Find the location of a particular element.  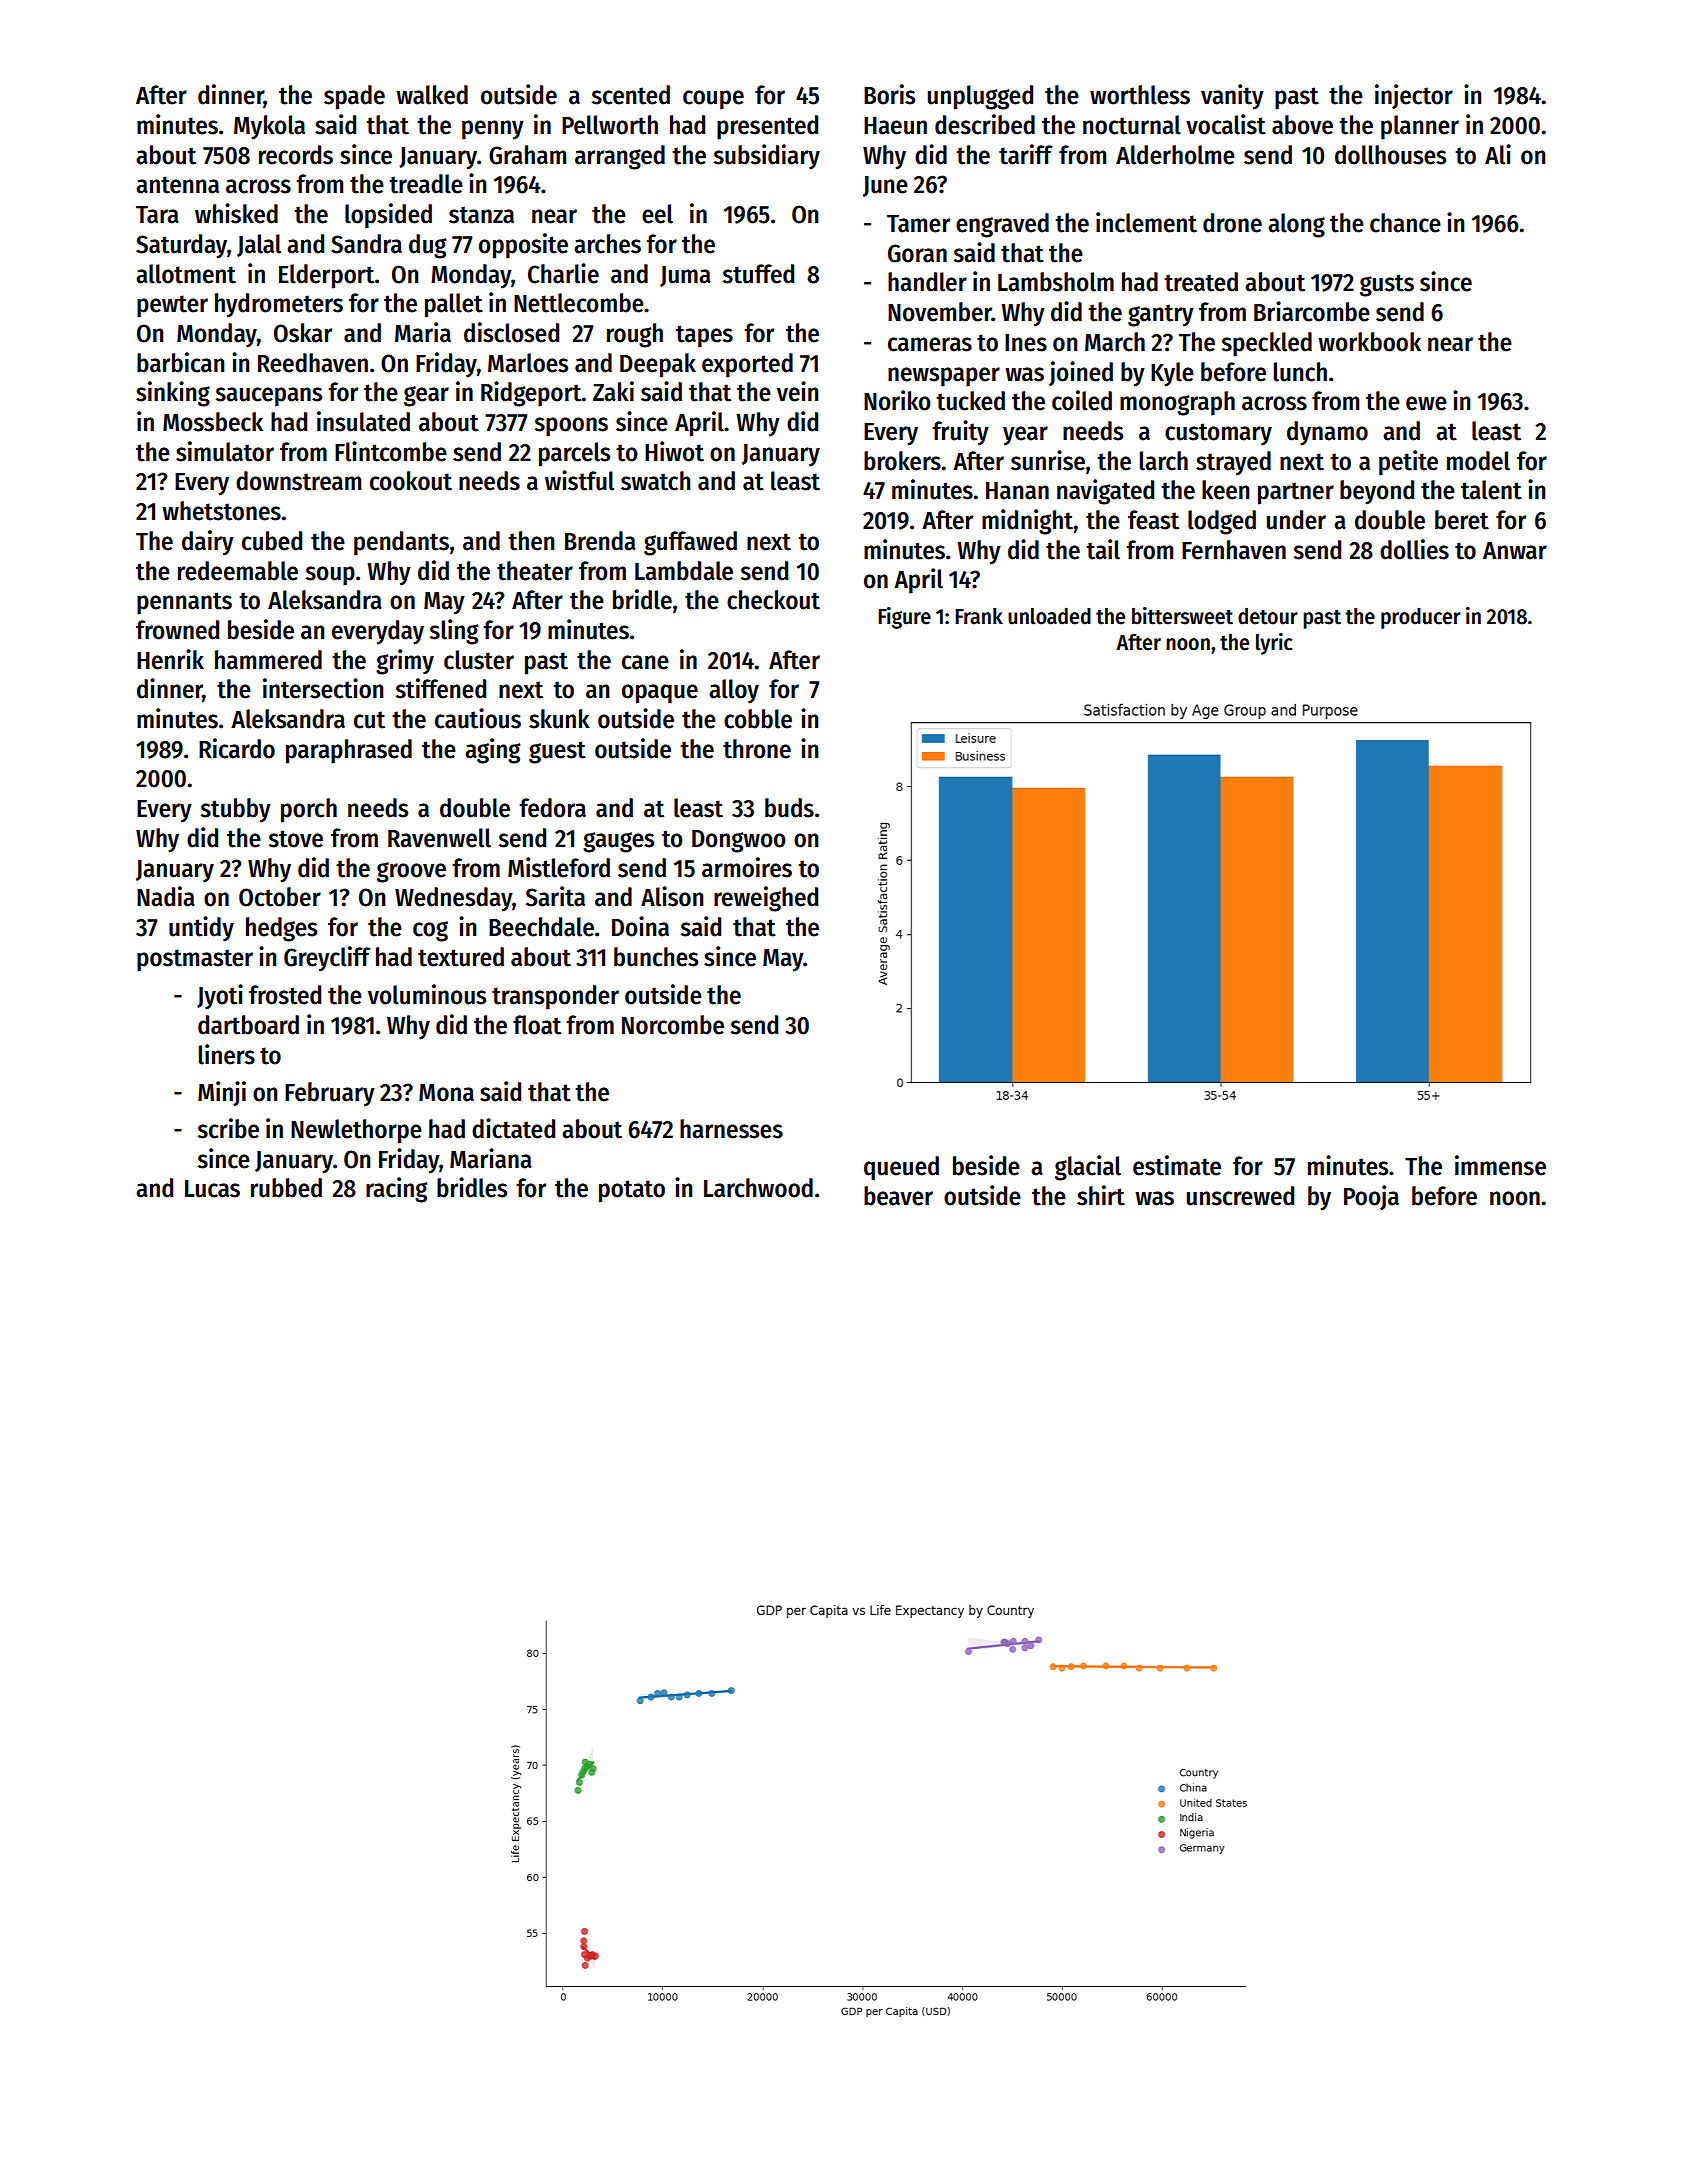

immense is located at coordinates (1500, 1165).
